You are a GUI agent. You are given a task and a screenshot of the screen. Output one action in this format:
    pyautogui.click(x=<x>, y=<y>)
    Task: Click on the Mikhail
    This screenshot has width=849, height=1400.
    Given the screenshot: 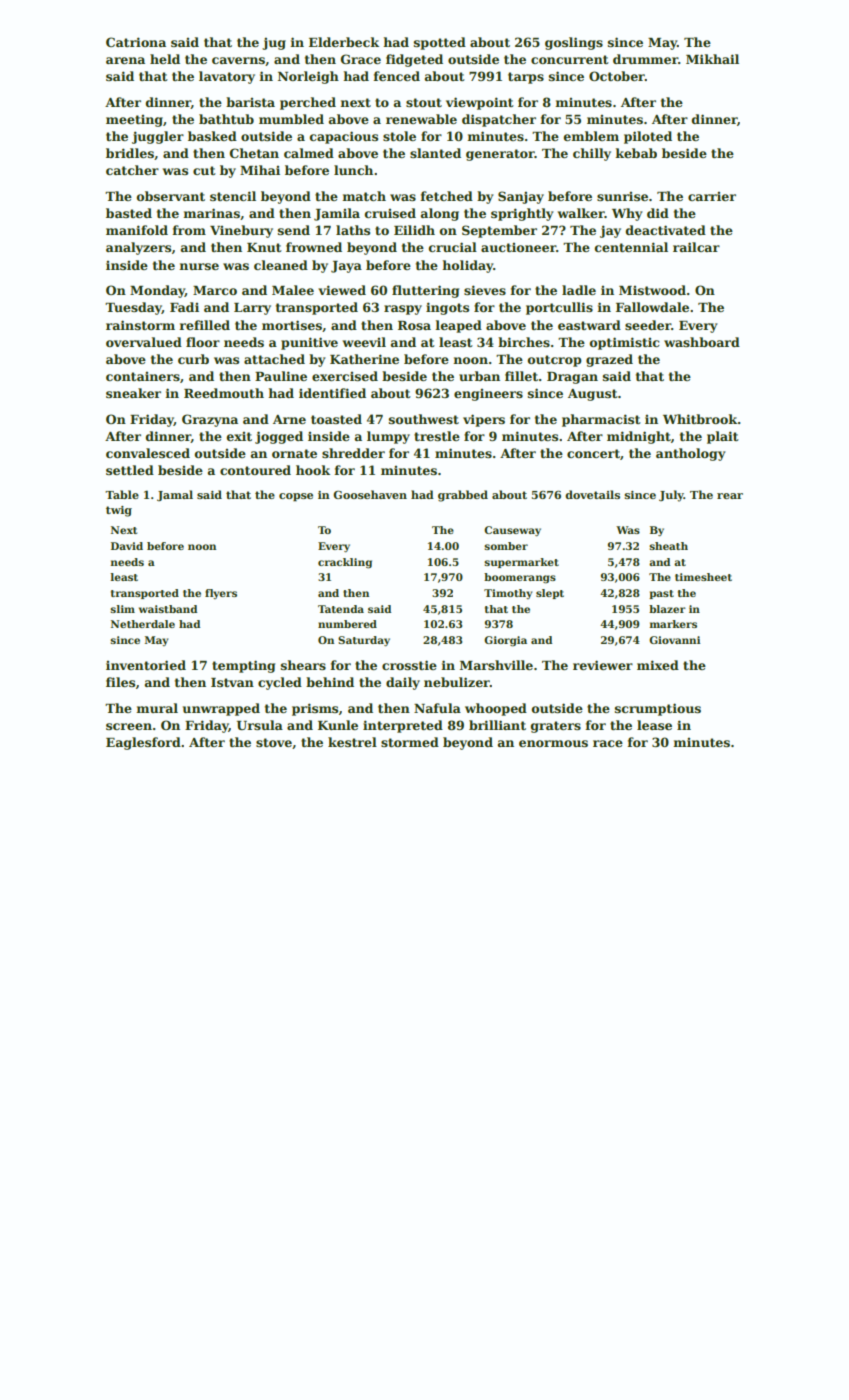 What is the action you would take?
    pyautogui.click(x=712, y=59)
